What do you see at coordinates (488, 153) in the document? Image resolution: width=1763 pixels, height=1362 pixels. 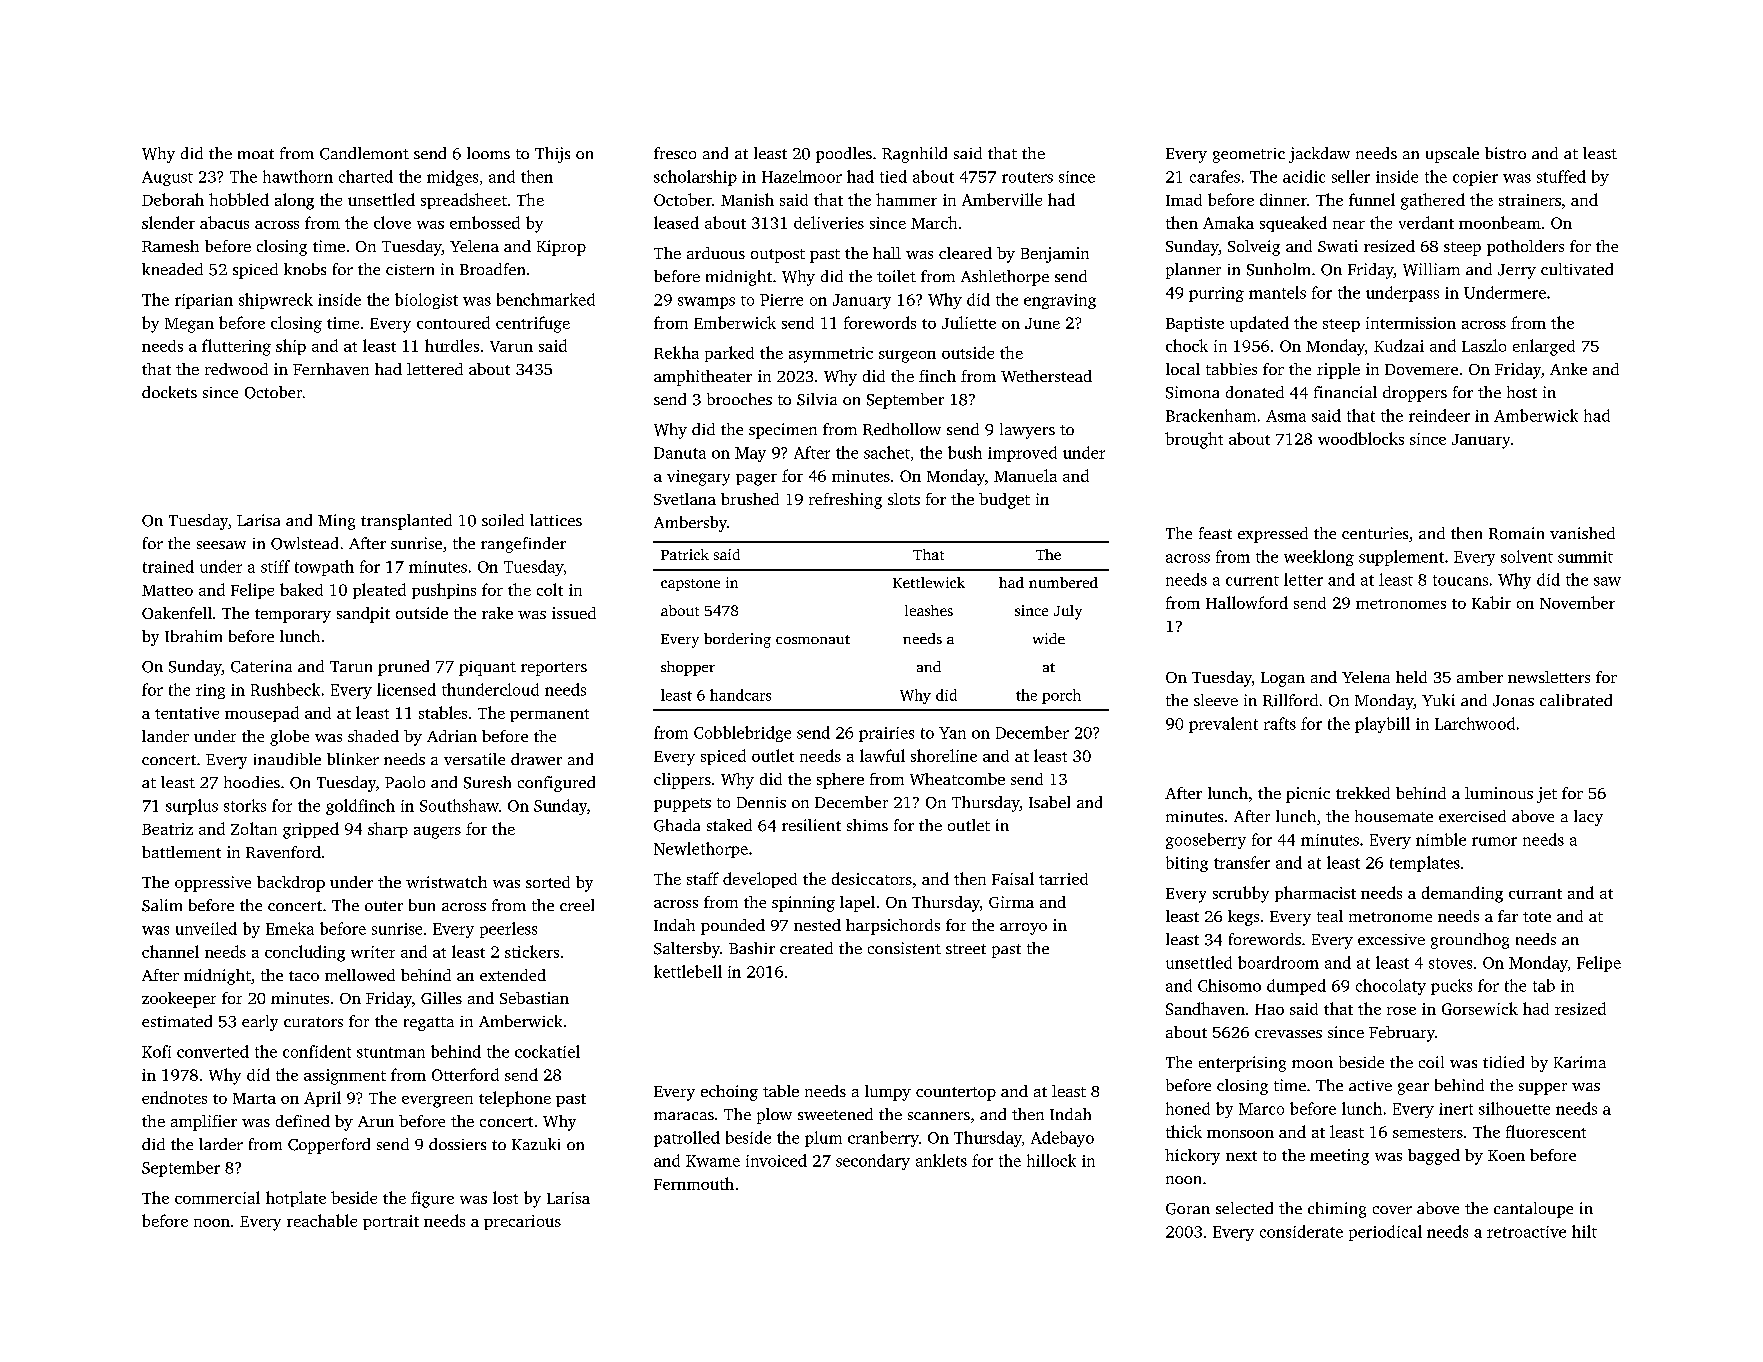 I see `looms` at bounding box center [488, 153].
